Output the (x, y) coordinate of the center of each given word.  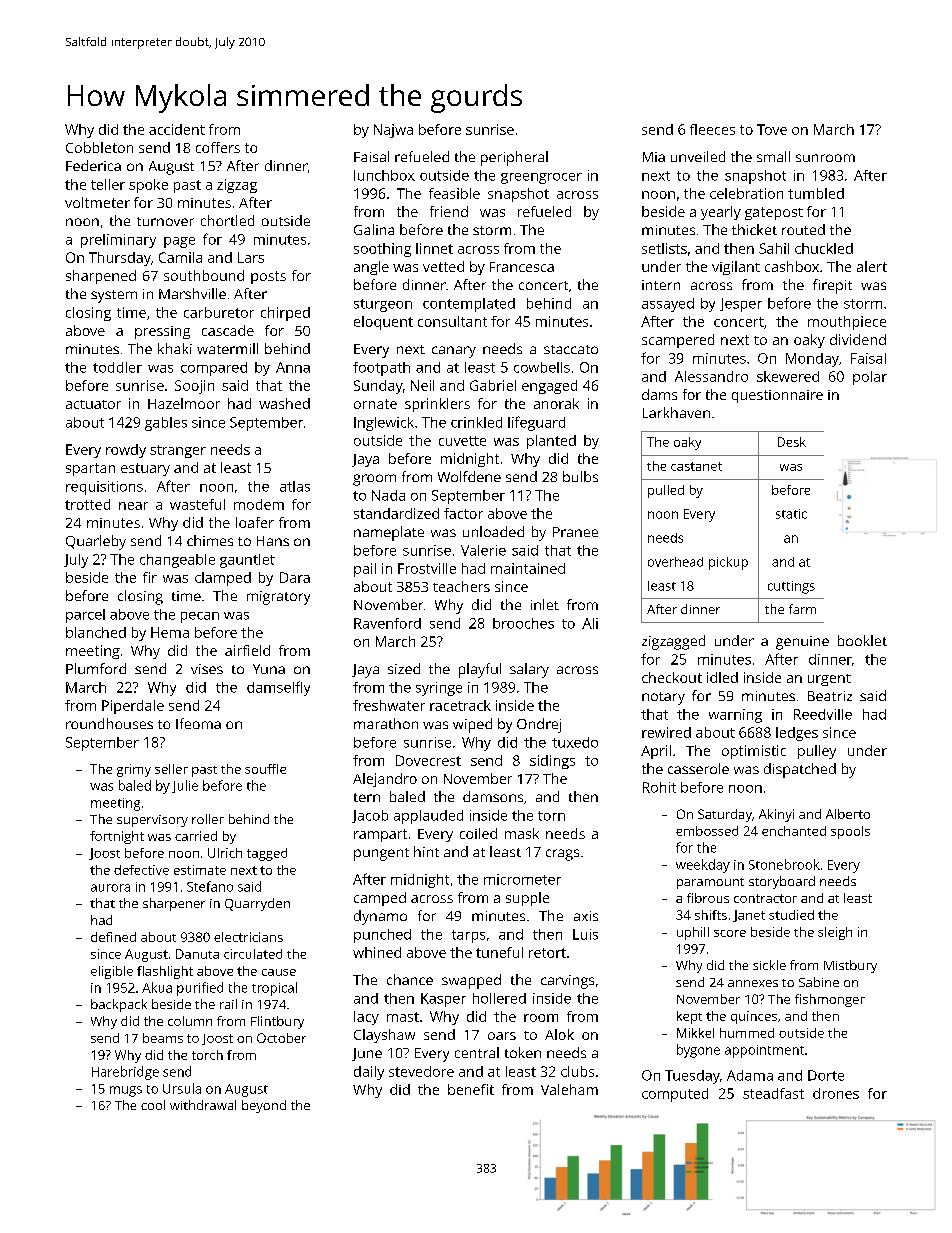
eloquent (383, 323)
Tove (772, 129)
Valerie (483, 550)
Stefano (210, 886)
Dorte (826, 1075)
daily (369, 1073)
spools (850, 832)
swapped (471, 981)
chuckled (824, 248)
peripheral (514, 158)
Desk (792, 442)
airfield (247, 650)
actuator (93, 404)
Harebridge (125, 1073)
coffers (218, 147)
